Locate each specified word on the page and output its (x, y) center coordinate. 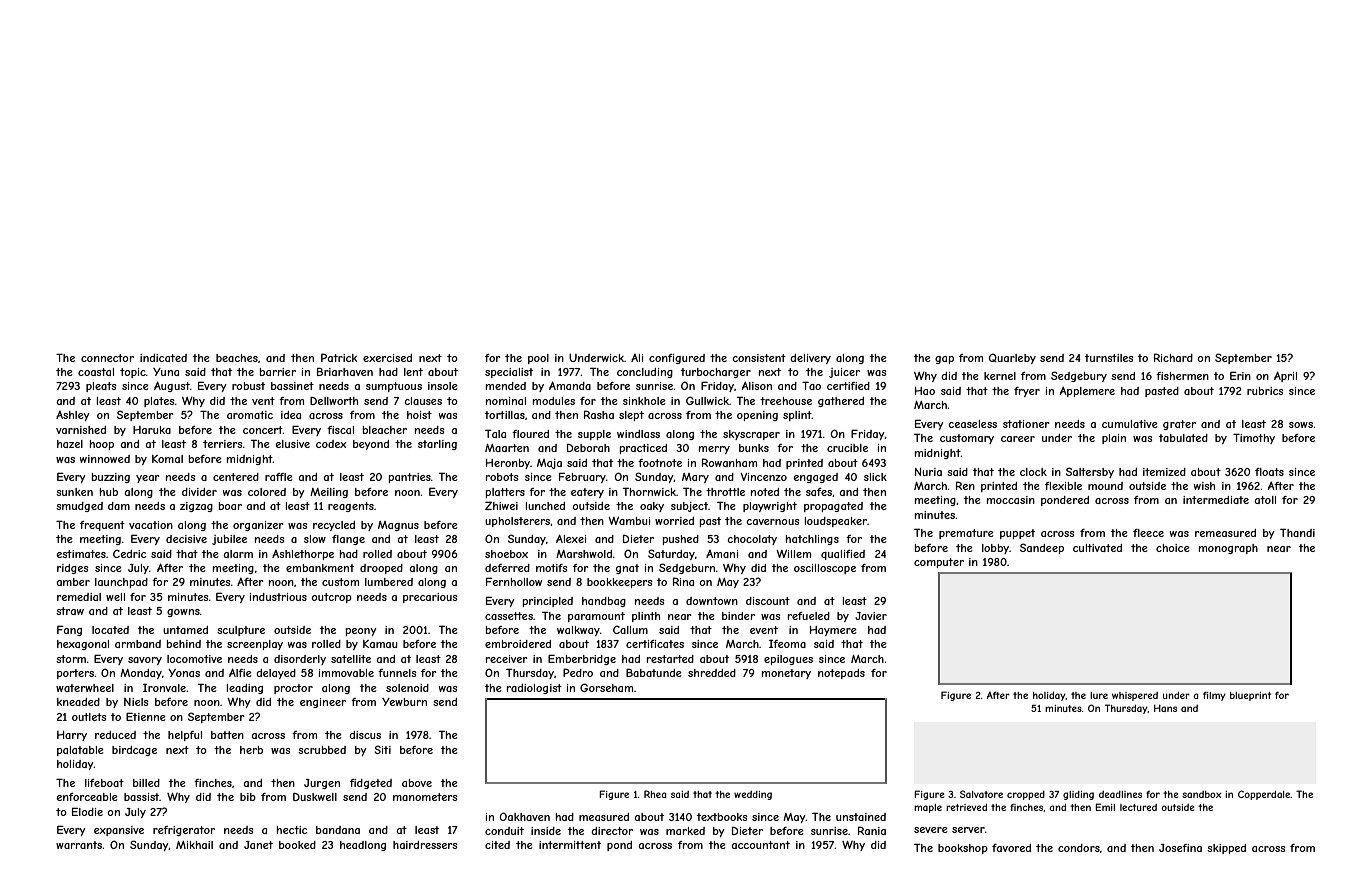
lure (1099, 695)
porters (75, 674)
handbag (604, 602)
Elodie (87, 811)
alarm (238, 554)
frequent (102, 526)
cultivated (1097, 548)
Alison (757, 385)
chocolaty (752, 540)
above (417, 783)
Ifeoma (787, 643)
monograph (1228, 549)
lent (413, 372)
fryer (1027, 392)
